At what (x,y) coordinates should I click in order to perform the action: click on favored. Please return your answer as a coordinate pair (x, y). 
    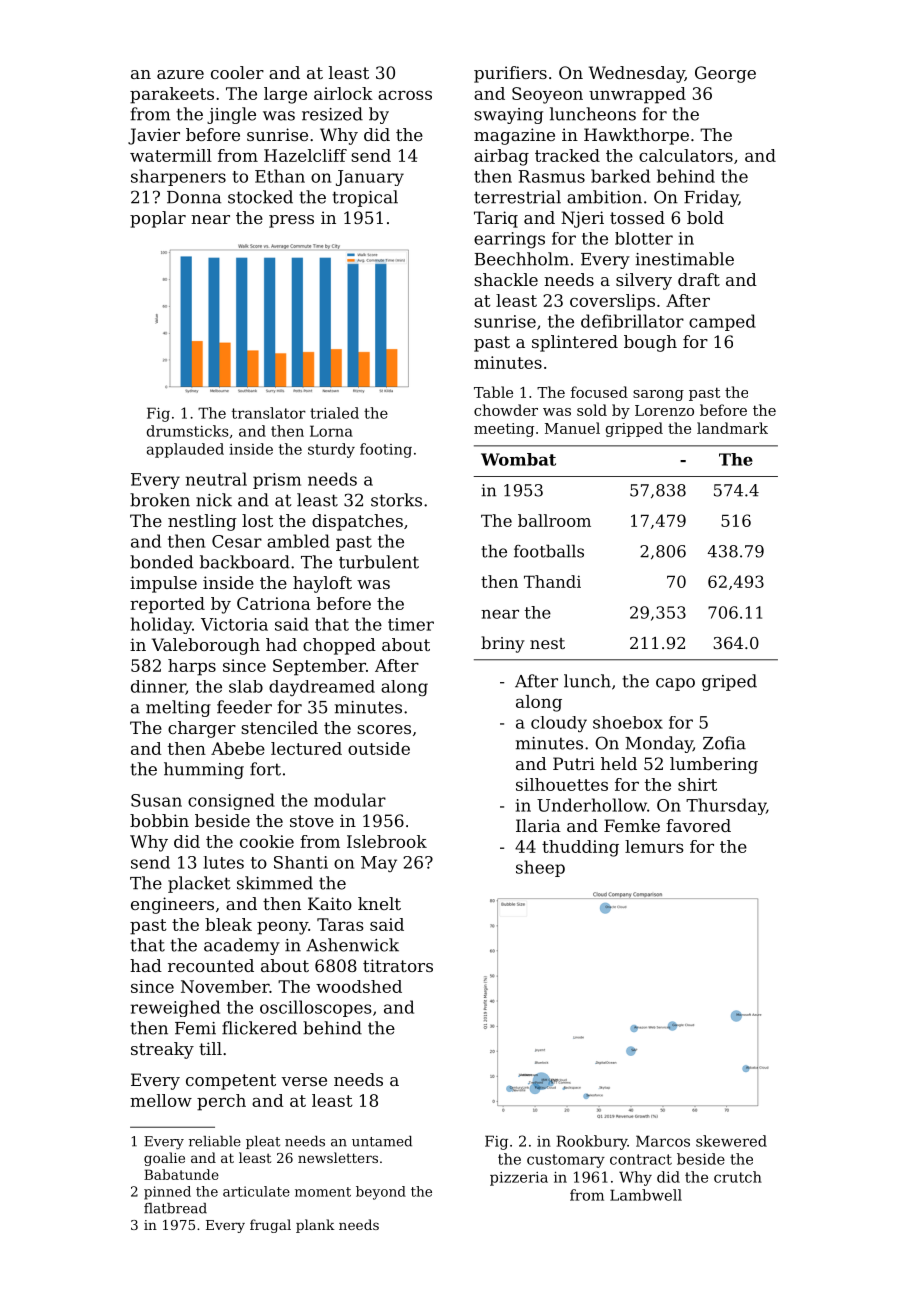
    Looking at the image, I should click on (698, 825).
